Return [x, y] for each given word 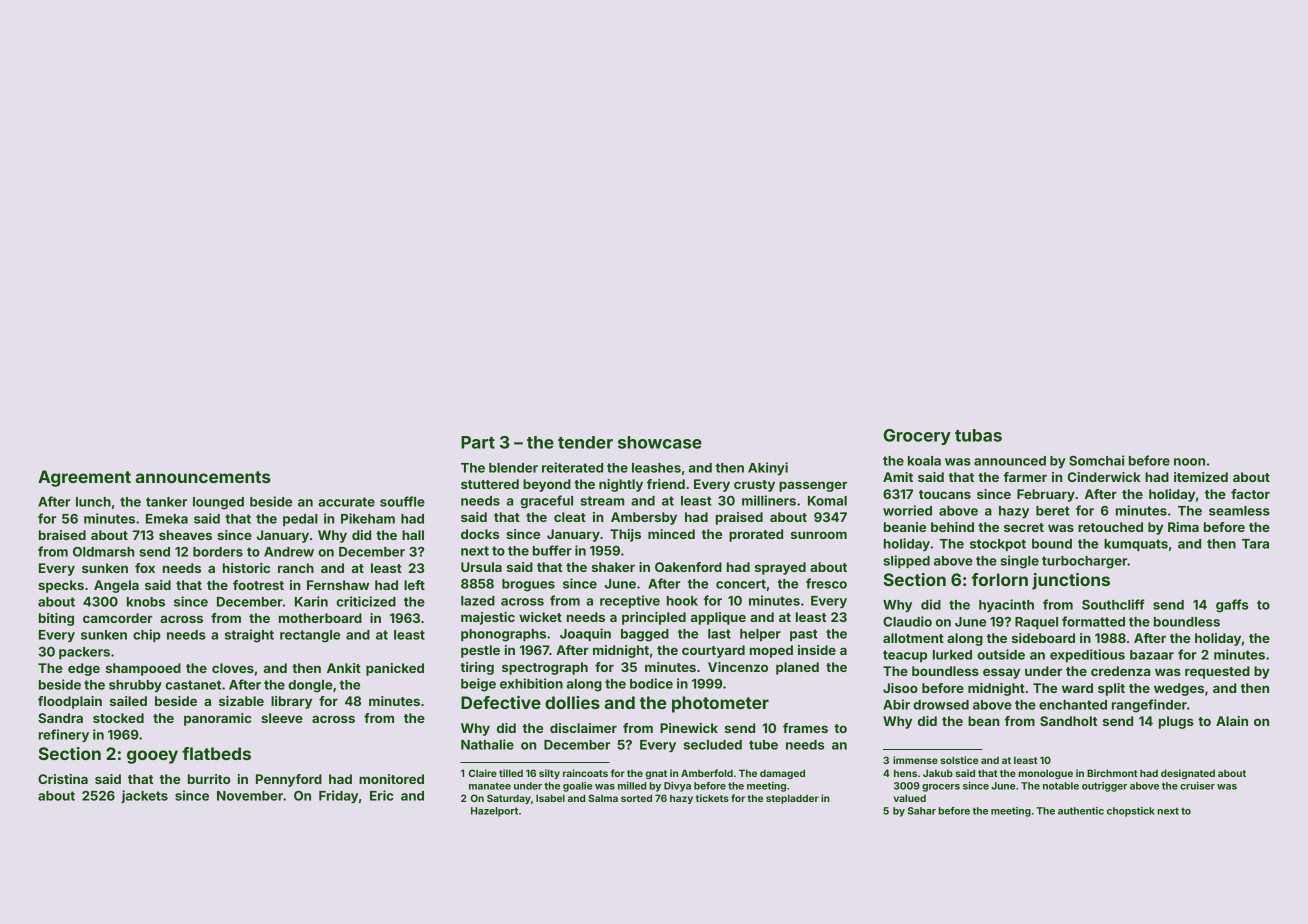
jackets [144, 796]
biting [56, 619]
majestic [488, 618]
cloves [233, 668]
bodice [651, 683]
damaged [782, 774]
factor [1250, 494]
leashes [656, 468]
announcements [203, 477]
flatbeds [216, 753]
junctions [1071, 581]
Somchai [1096, 460]
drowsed [941, 705]
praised [739, 518]
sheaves [185, 535]
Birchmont [1112, 773]
